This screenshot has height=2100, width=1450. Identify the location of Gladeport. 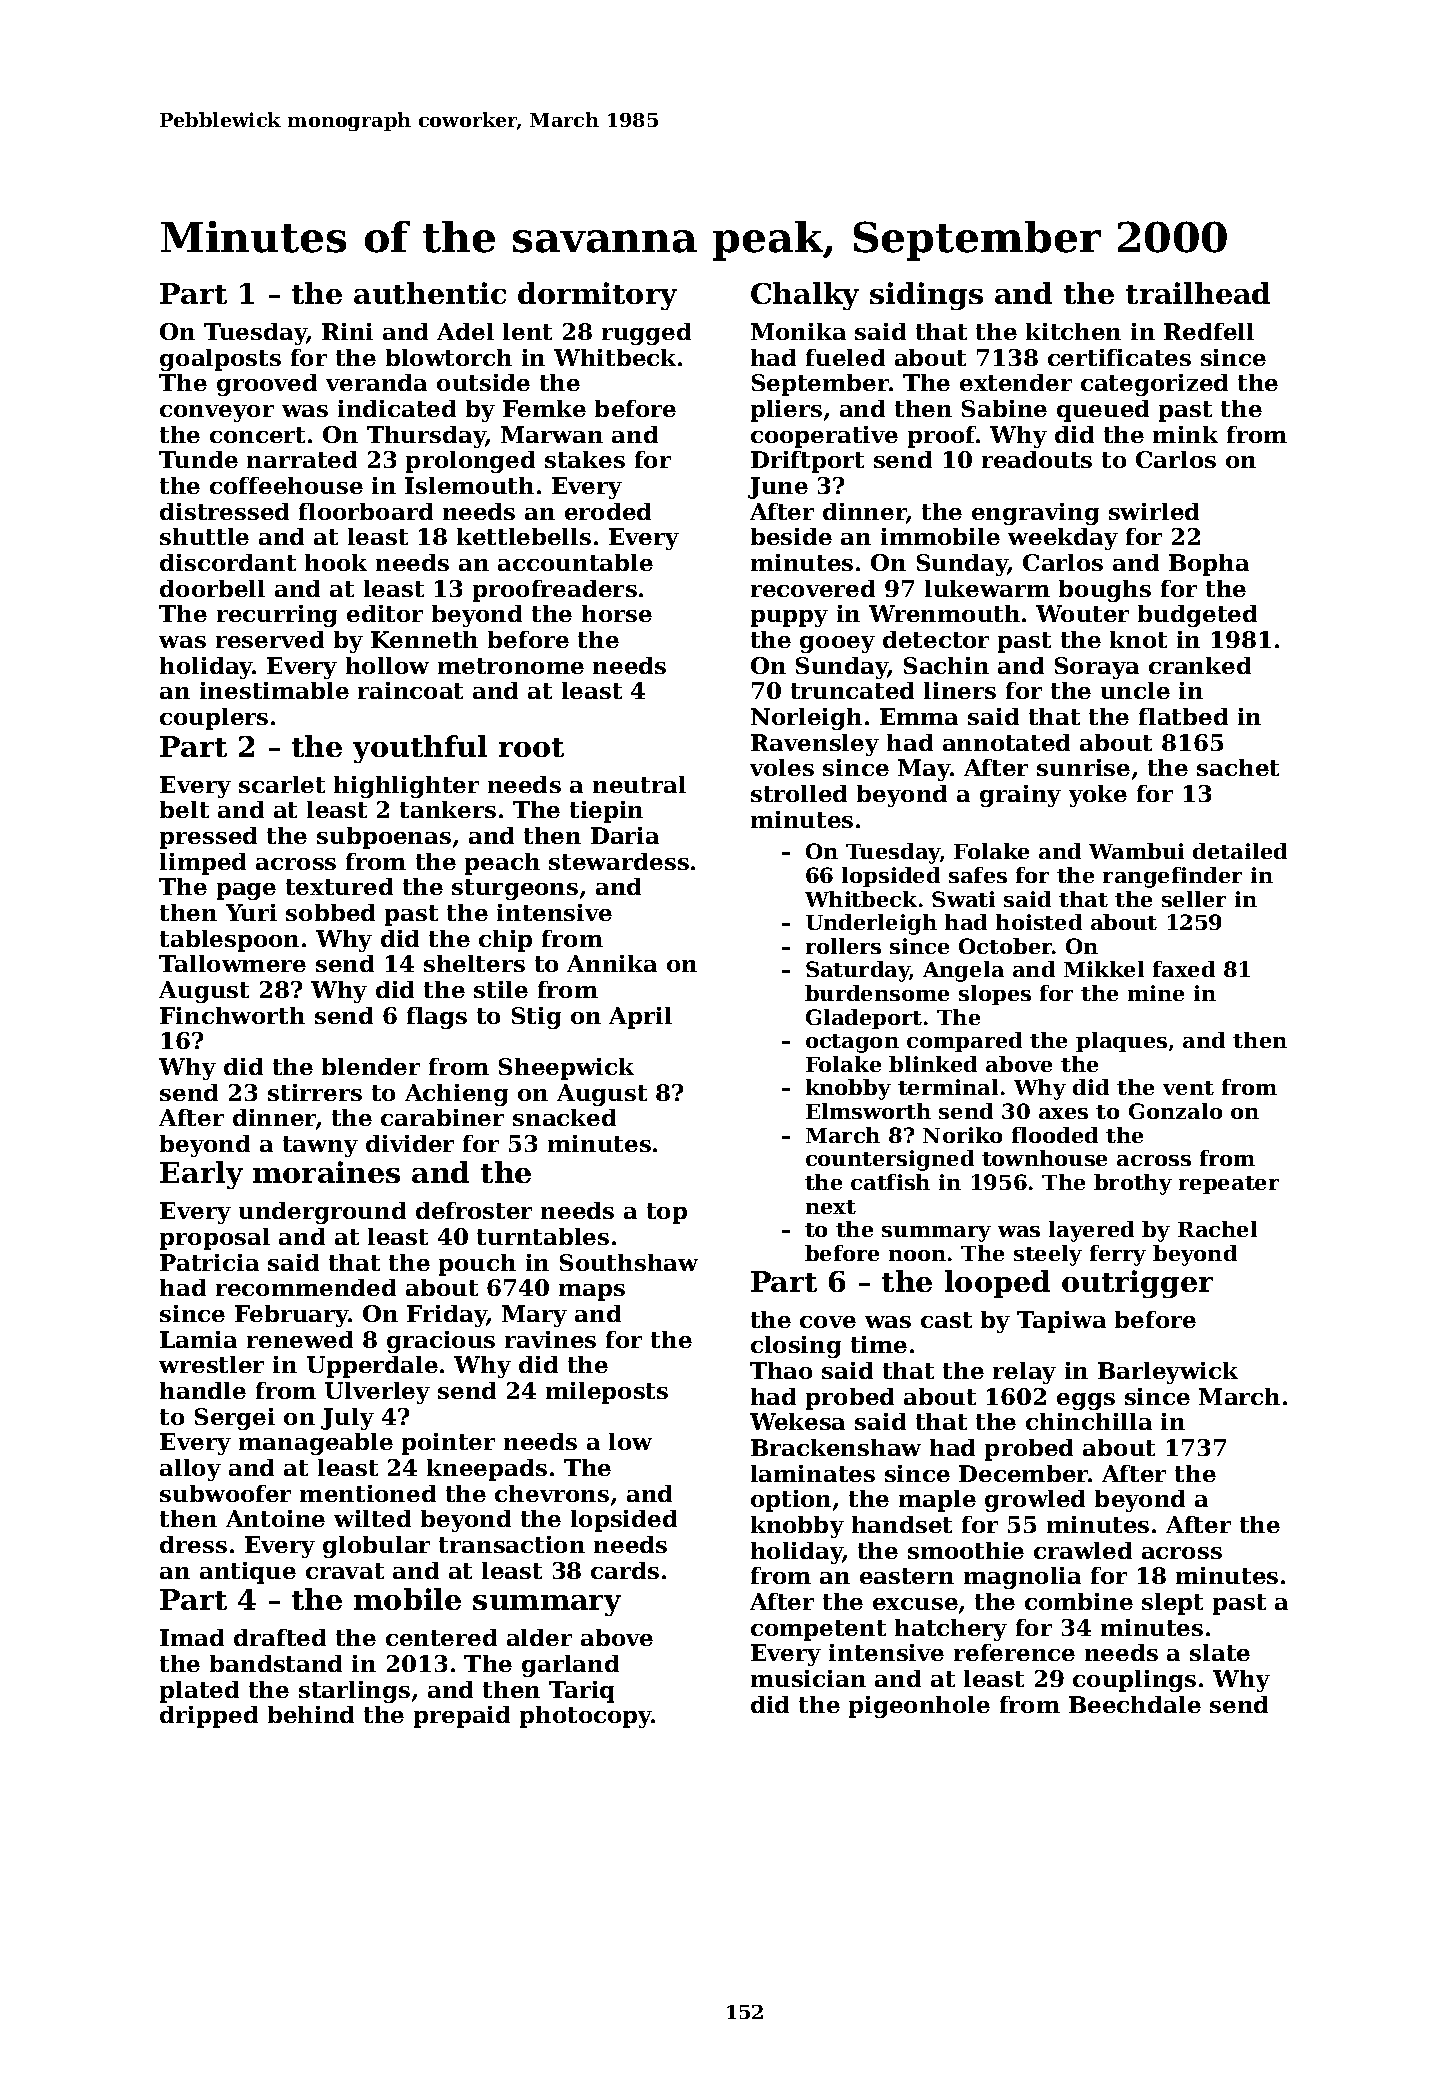
(864, 1019).
